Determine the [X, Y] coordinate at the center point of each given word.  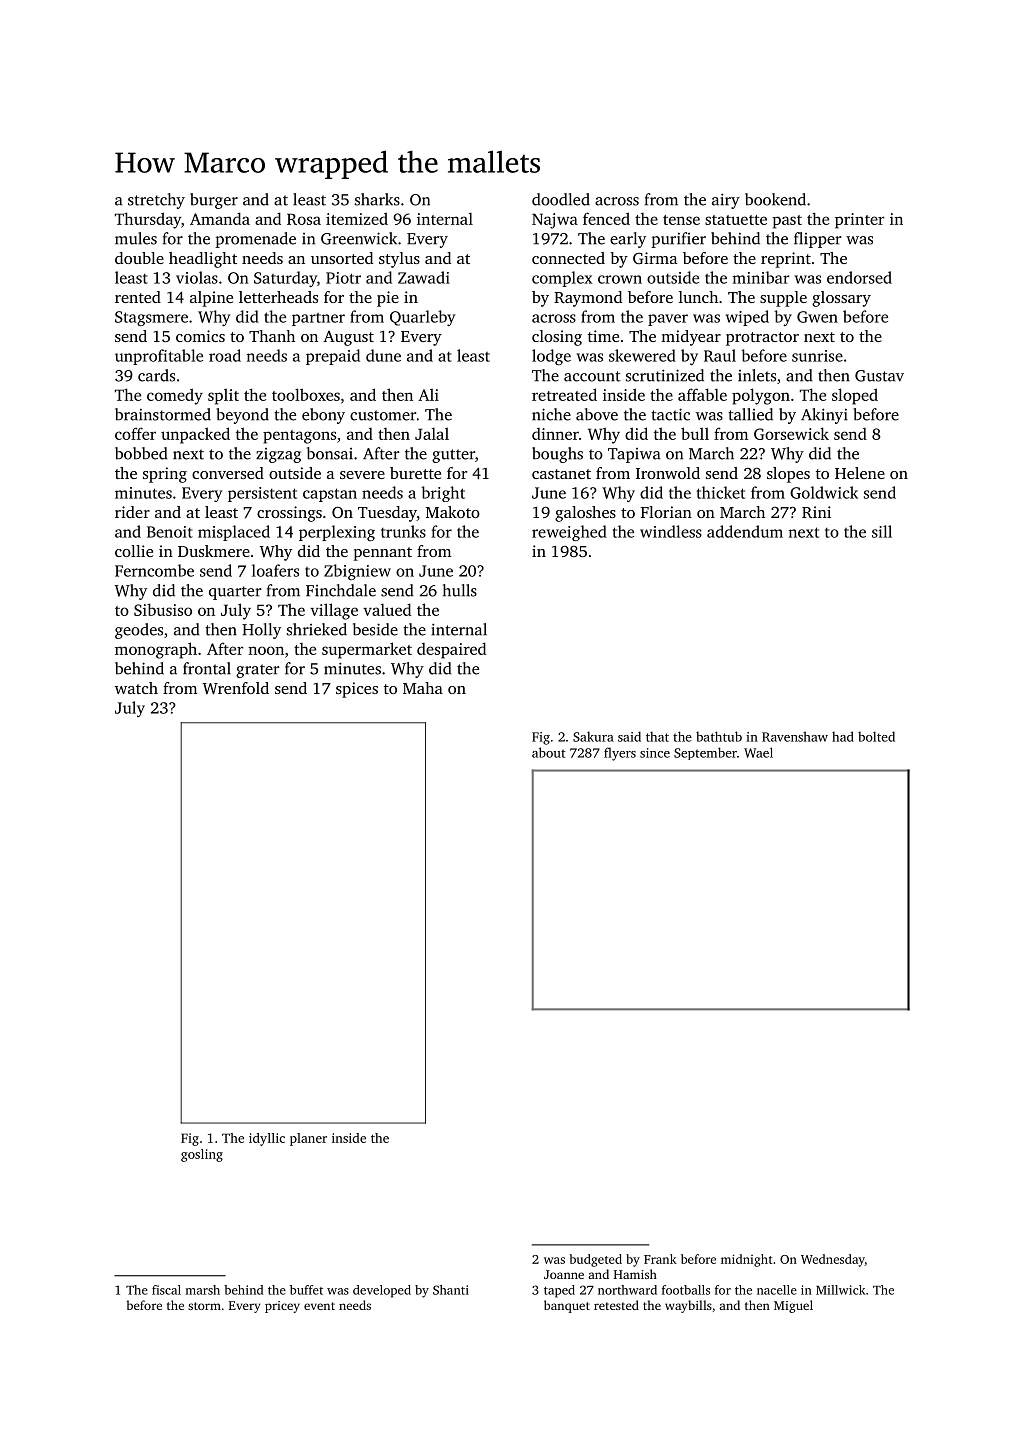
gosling [202, 1155]
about [549, 752]
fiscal [166, 1290]
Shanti [451, 1290]
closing [557, 338]
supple [783, 299]
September [705, 753]
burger [214, 201]
